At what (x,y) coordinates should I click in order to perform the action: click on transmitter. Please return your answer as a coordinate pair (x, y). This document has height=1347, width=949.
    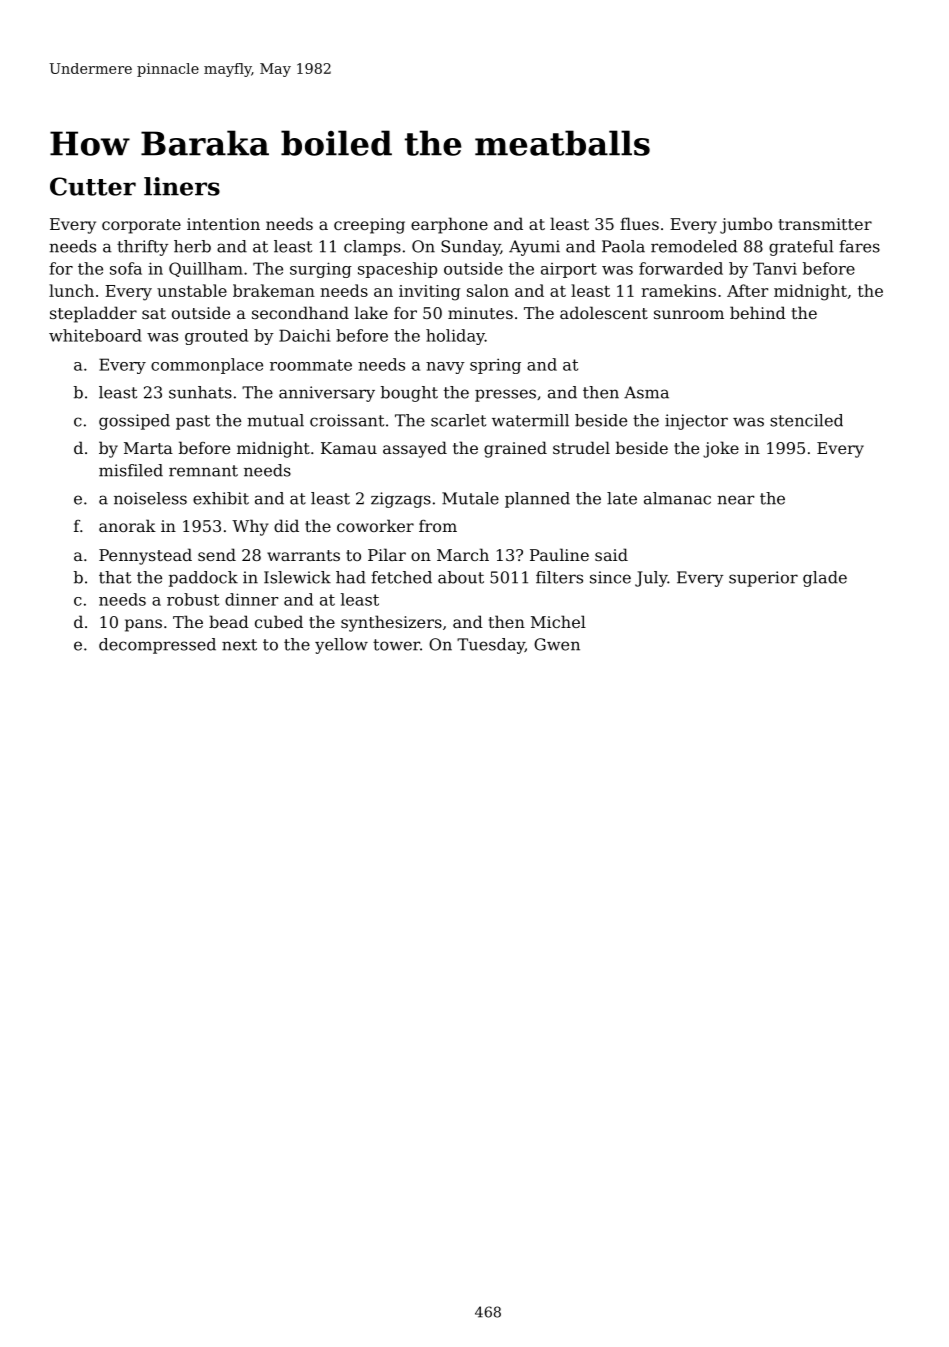
    Looking at the image, I should click on (825, 224).
